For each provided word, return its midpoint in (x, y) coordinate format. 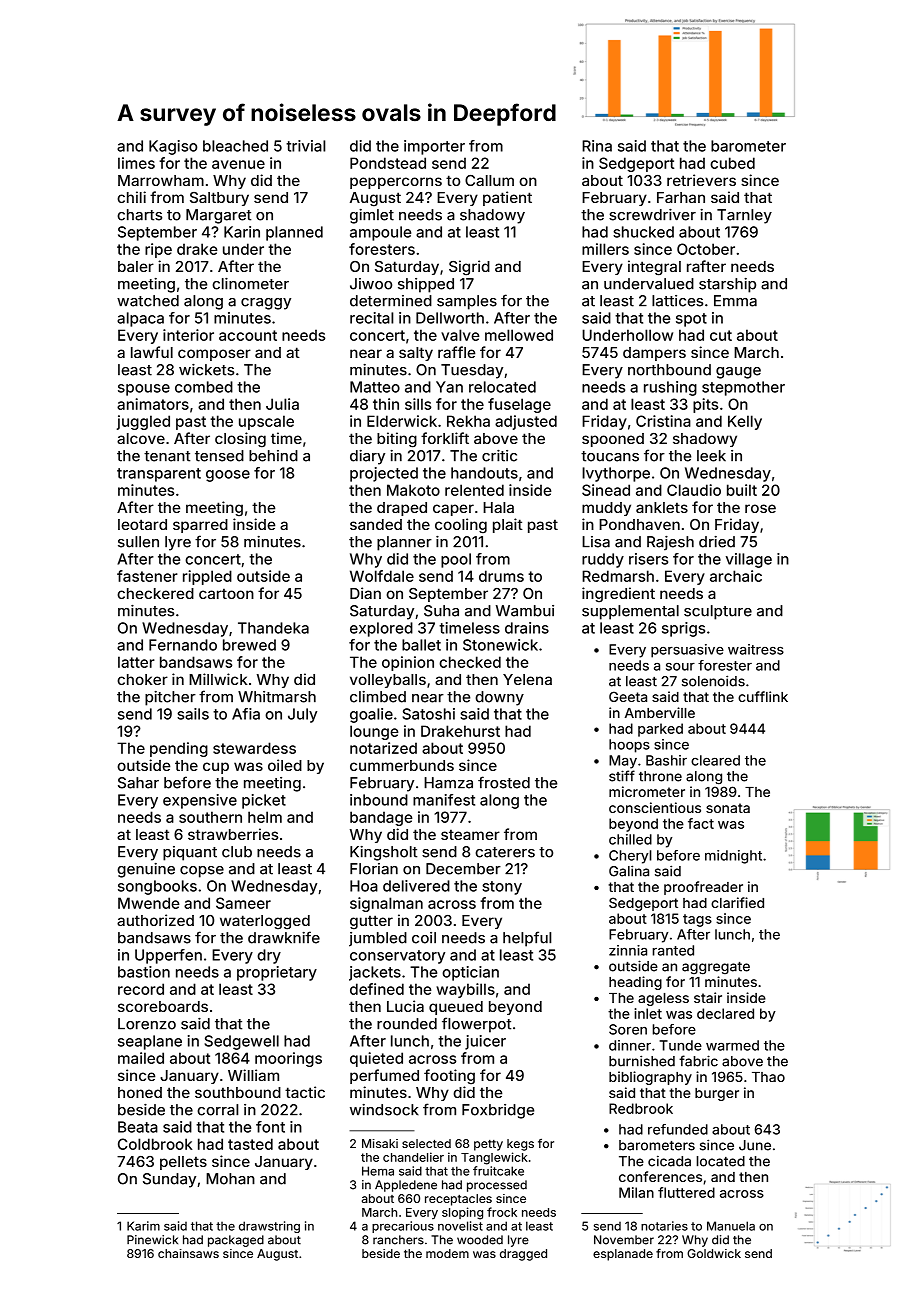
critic (499, 456)
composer (214, 355)
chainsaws (188, 1253)
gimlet (372, 216)
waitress (756, 649)
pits (705, 405)
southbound (238, 1092)
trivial (305, 146)
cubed (732, 163)
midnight (733, 857)
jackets (375, 973)
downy (499, 698)
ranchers (398, 1240)
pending (179, 749)
